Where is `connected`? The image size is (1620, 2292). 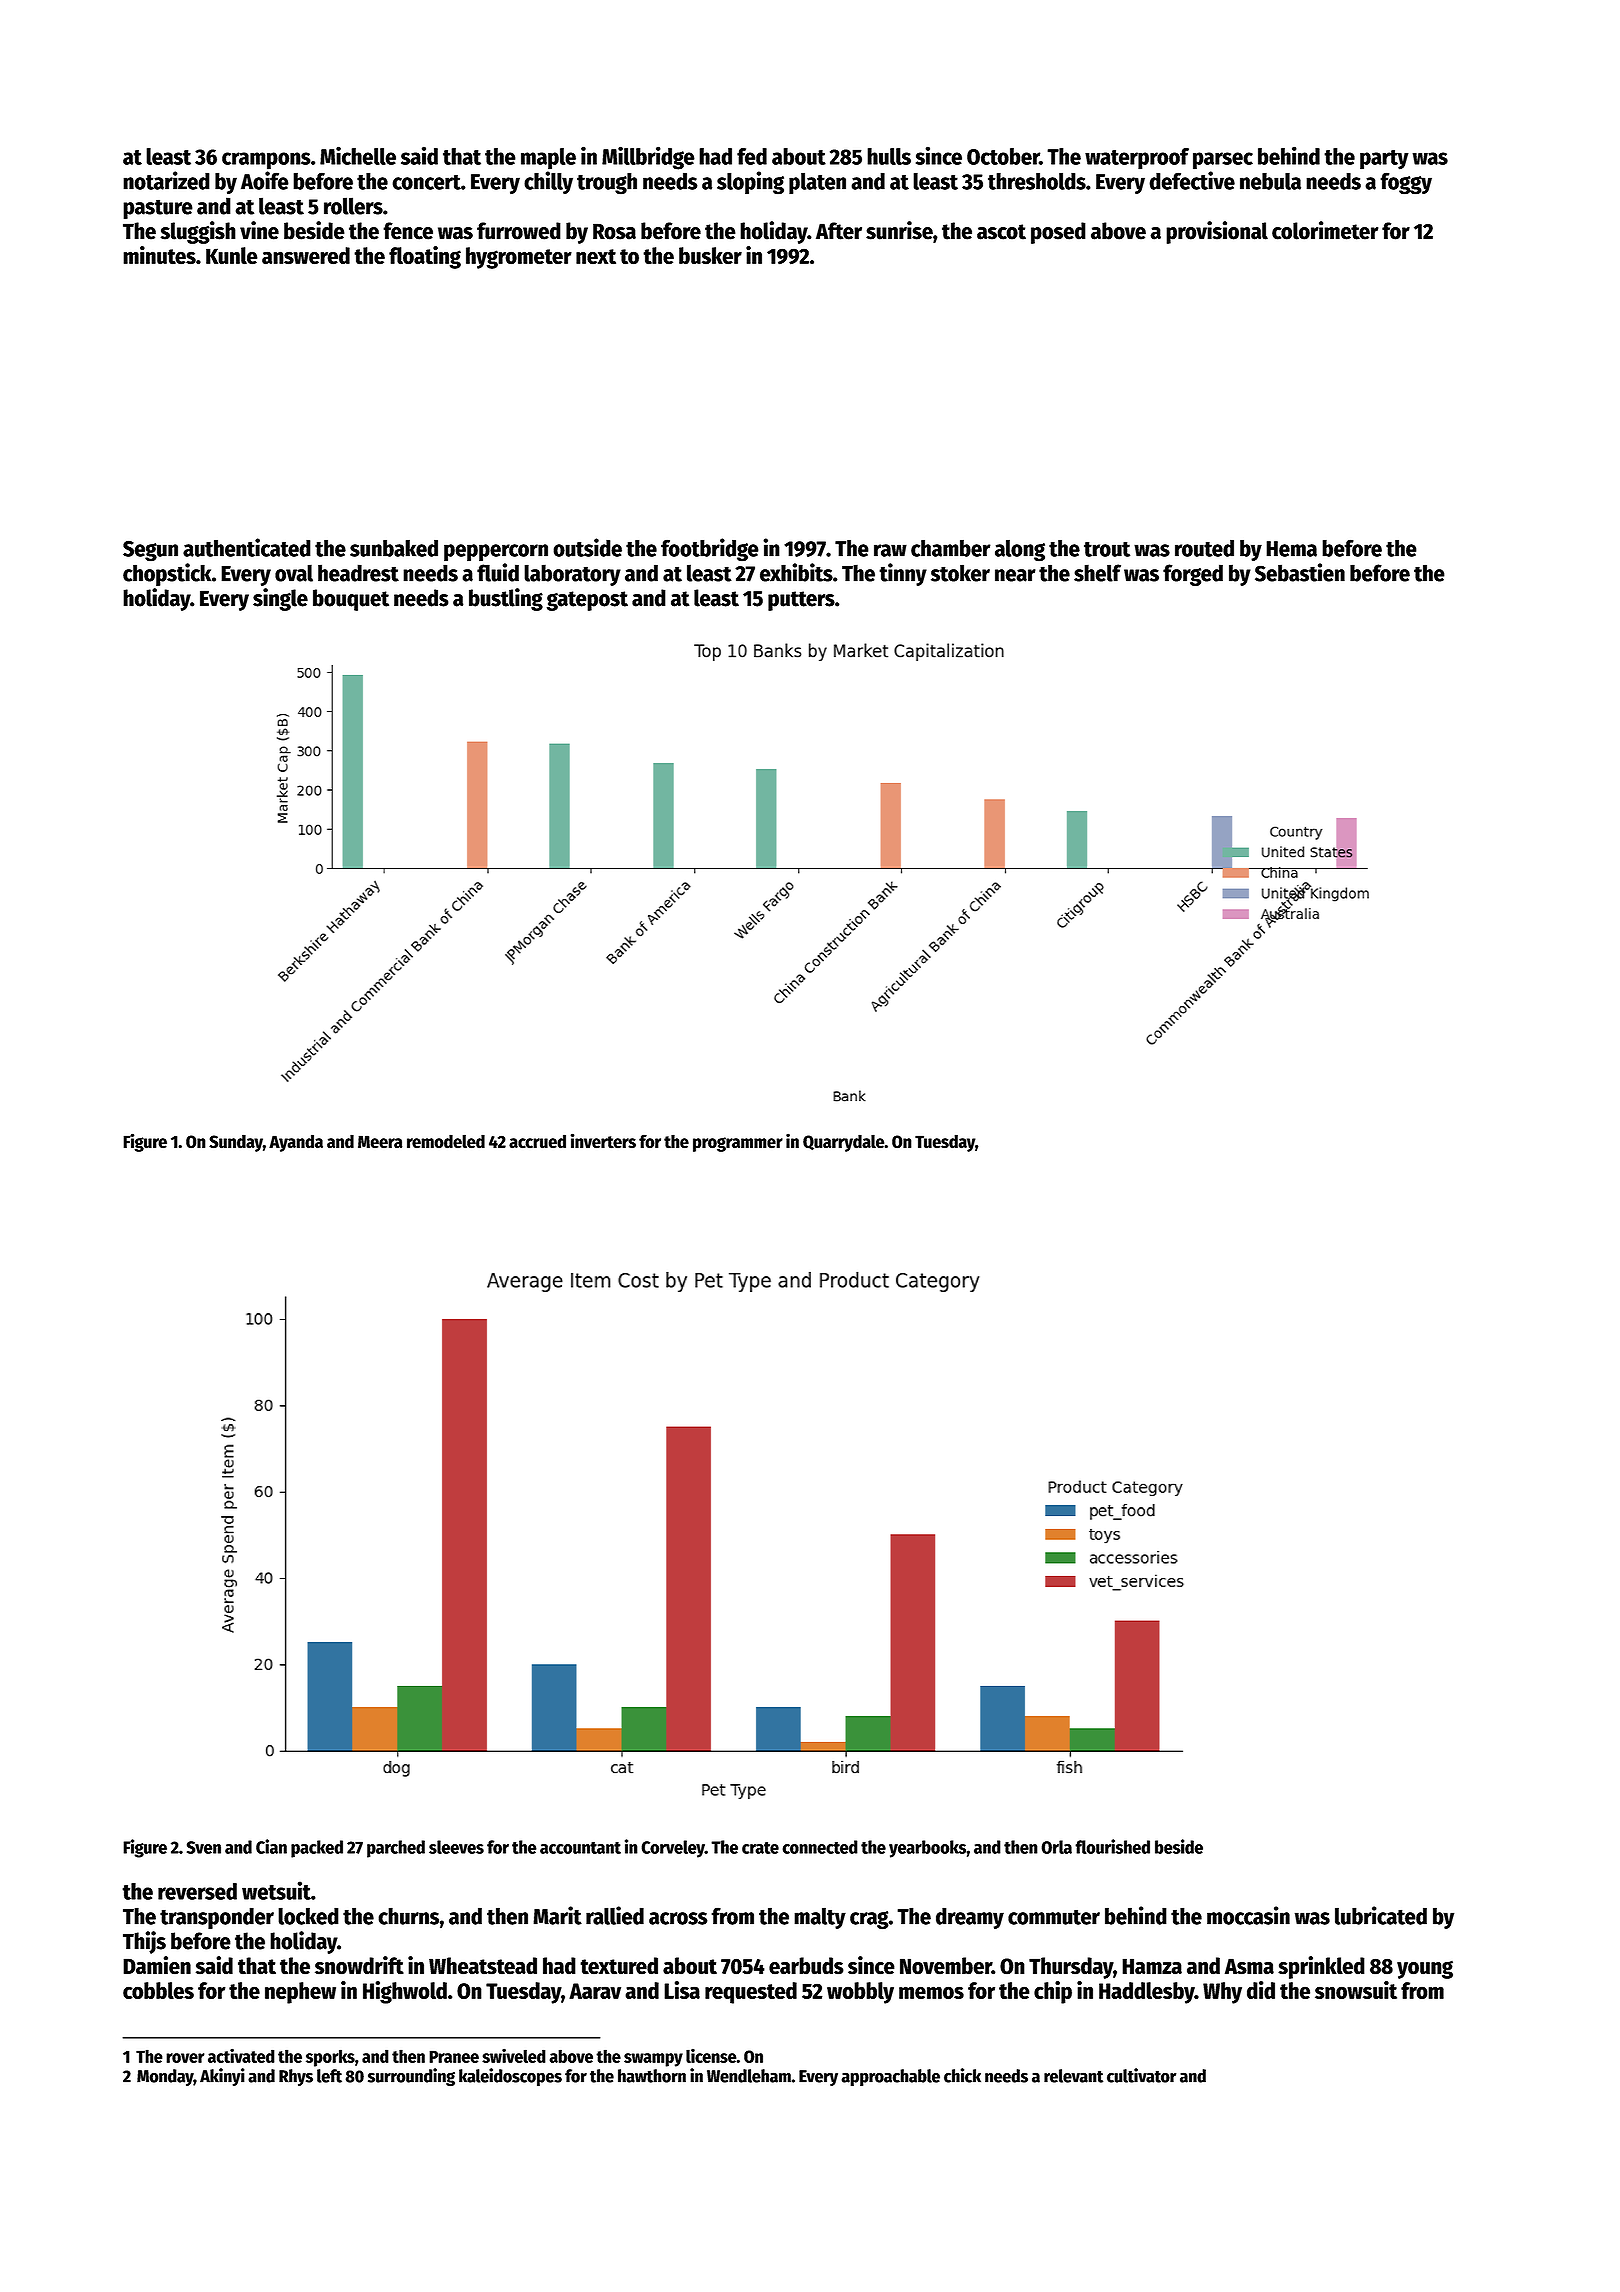
connected is located at coordinates (820, 1847).
